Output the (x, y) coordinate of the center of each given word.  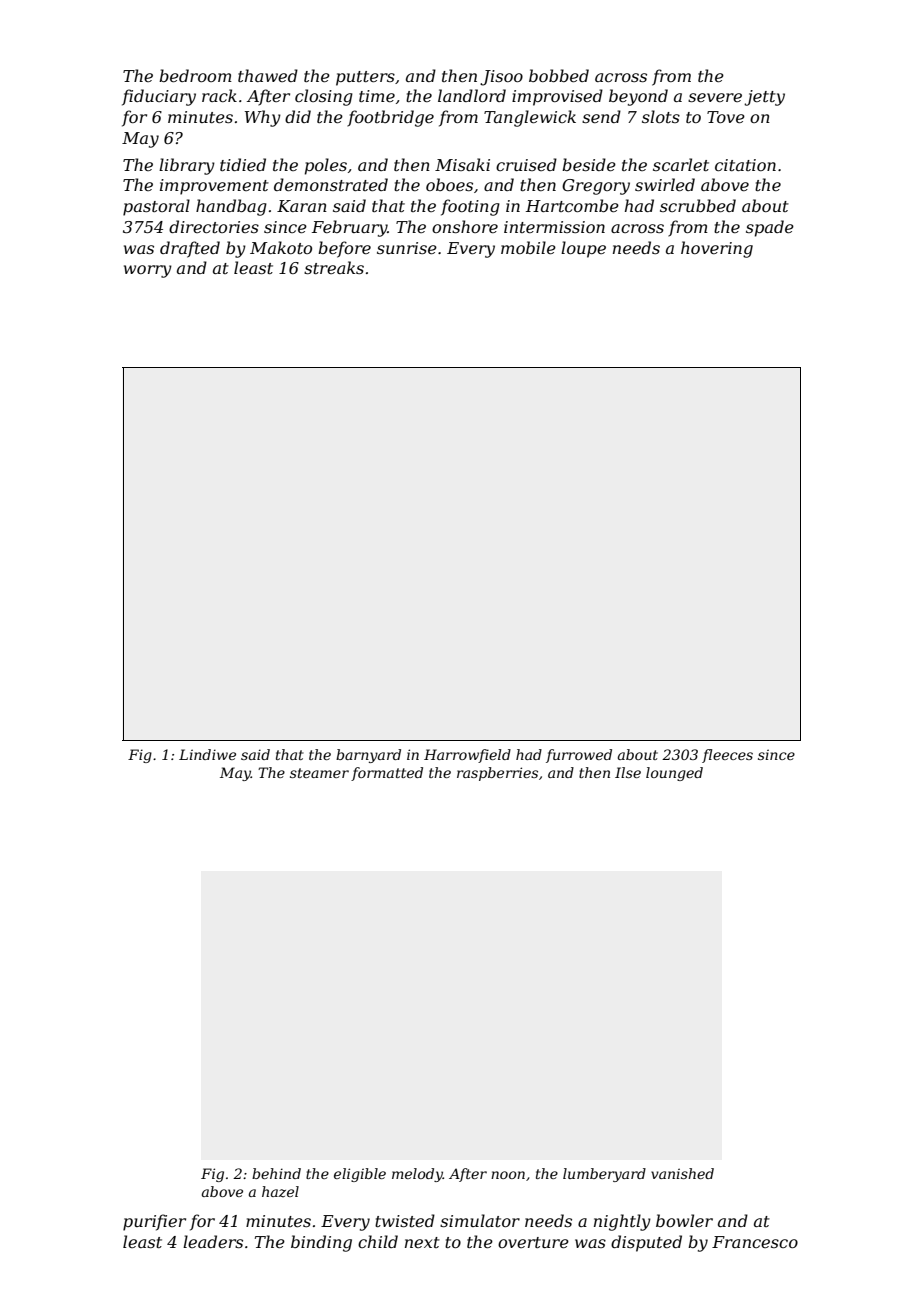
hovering (717, 249)
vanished (682, 1173)
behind (276, 1173)
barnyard (368, 756)
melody (417, 1175)
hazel (280, 1192)
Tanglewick (530, 118)
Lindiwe (207, 754)
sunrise (407, 248)
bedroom (195, 75)
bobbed (559, 75)
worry (148, 271)
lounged (674, 774)
